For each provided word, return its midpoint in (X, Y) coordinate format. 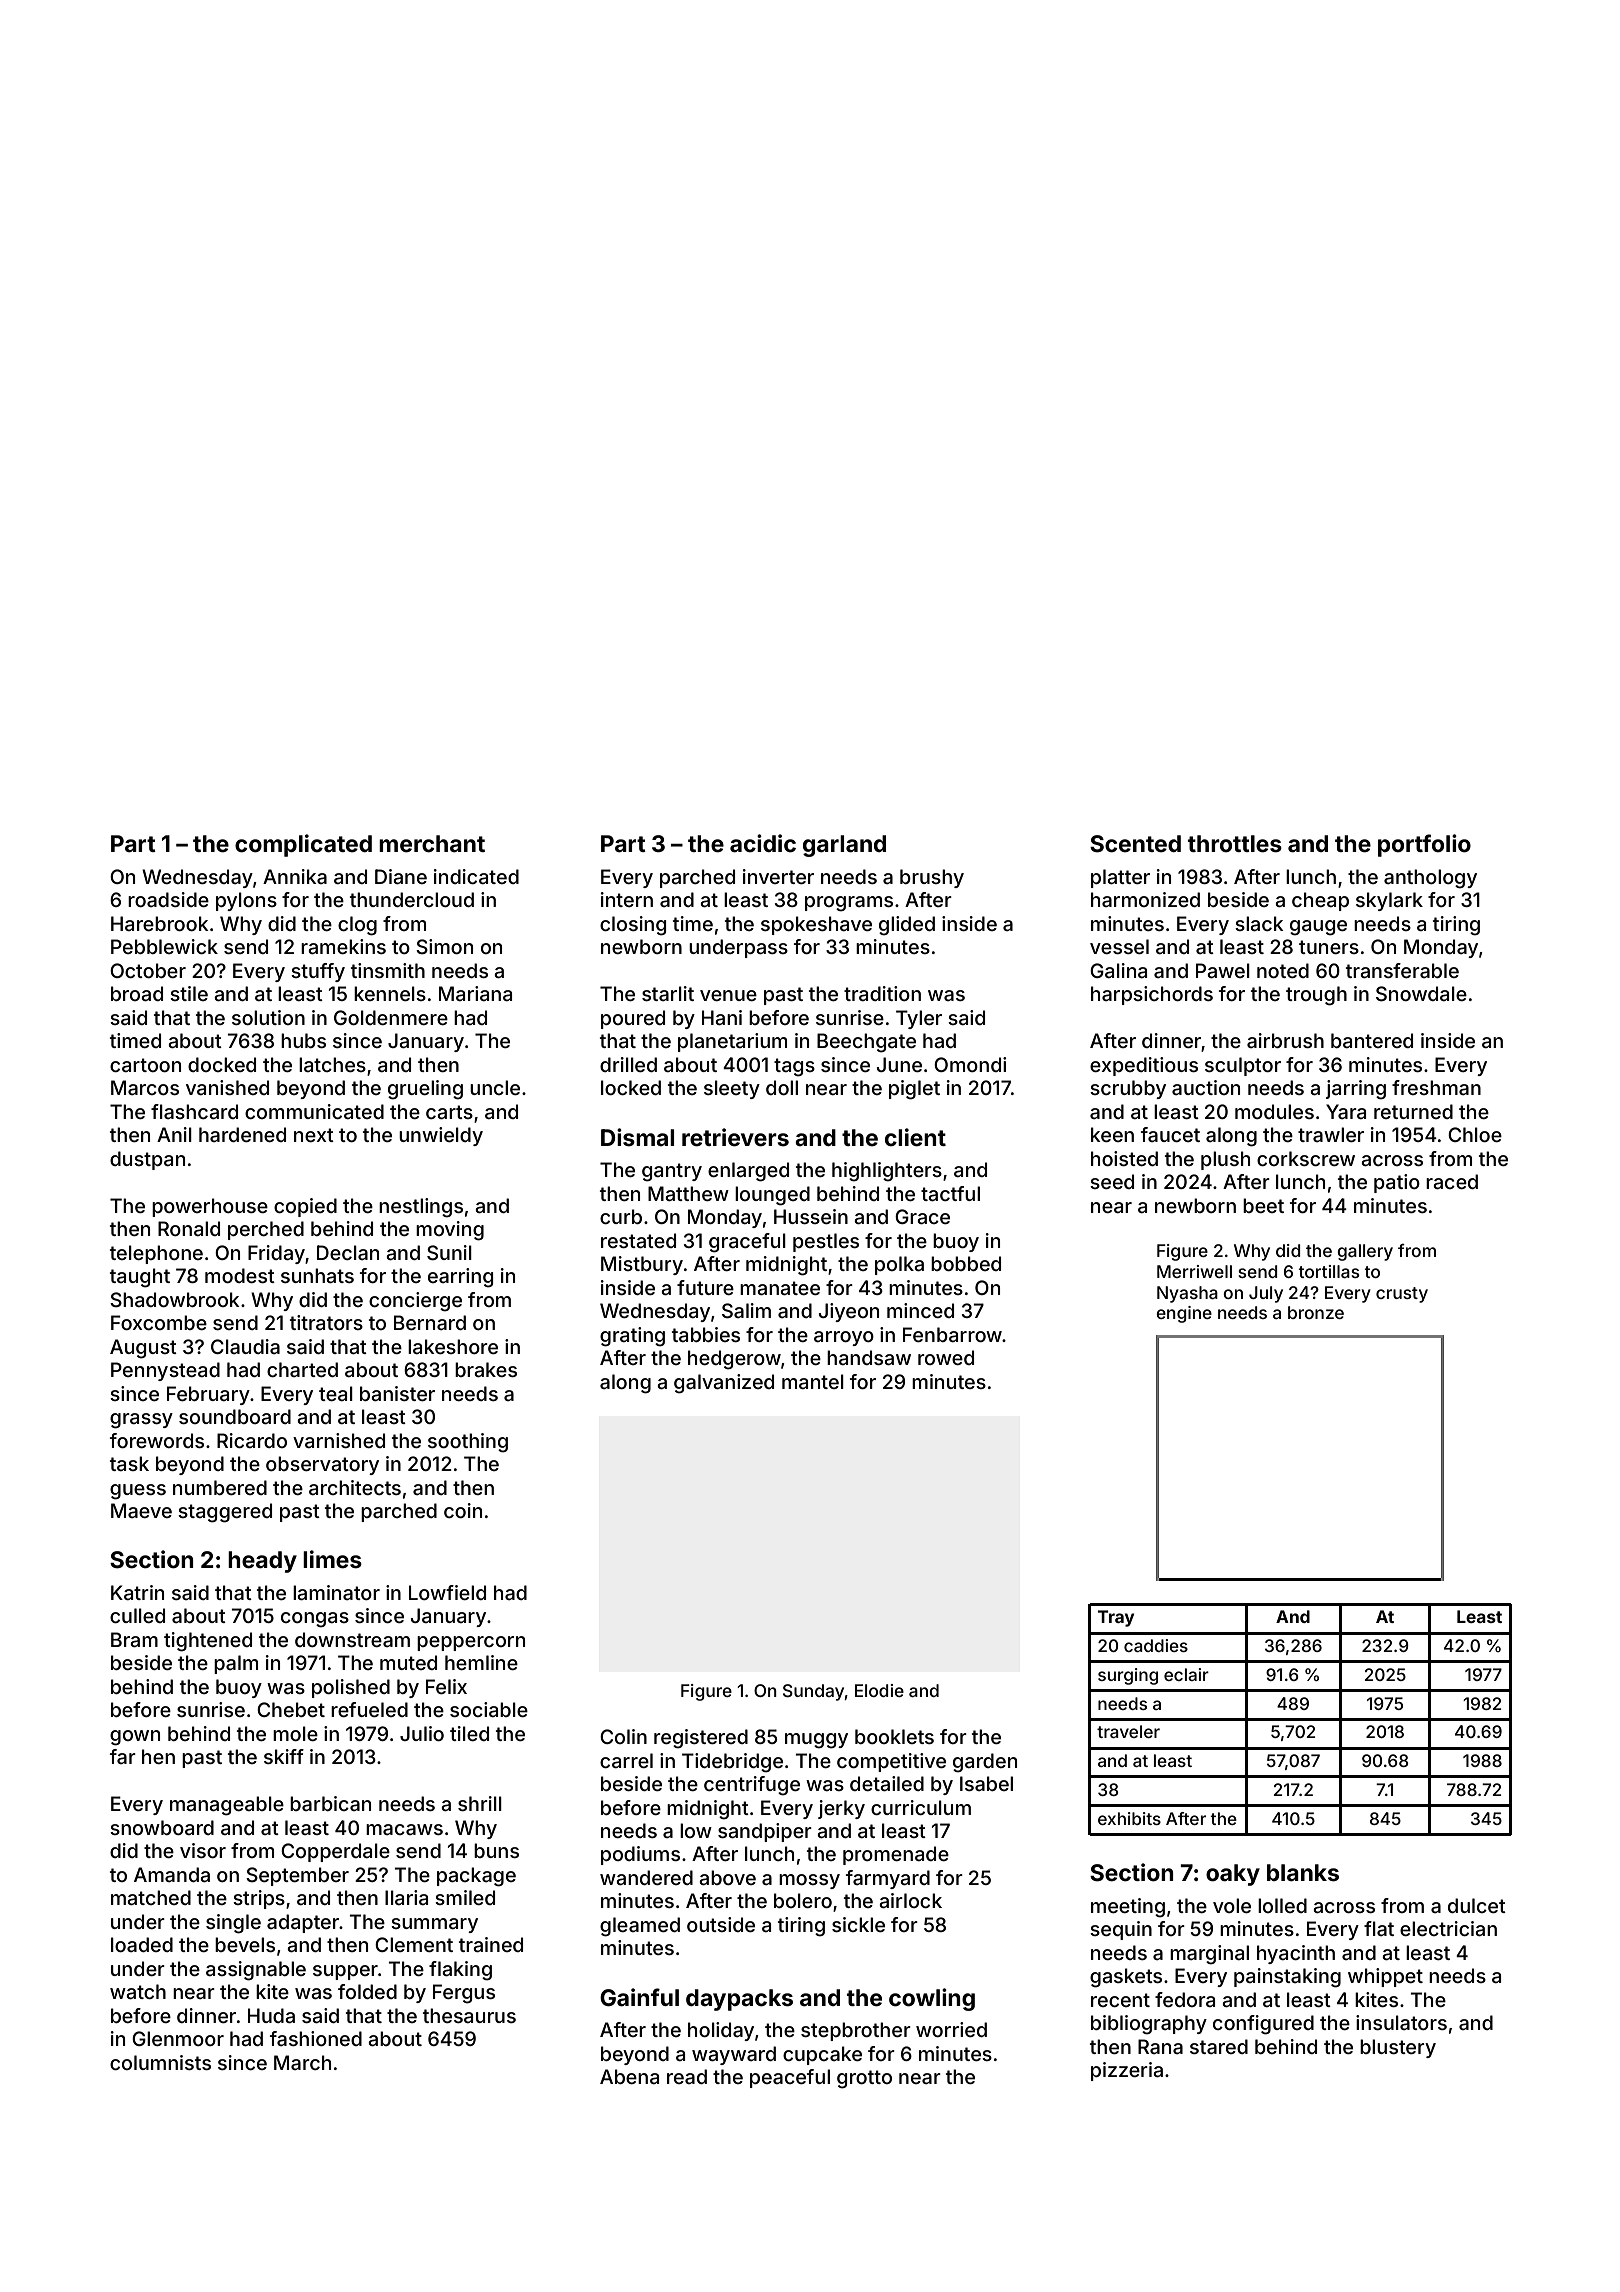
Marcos (145, 1087)
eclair (1186, 1674)
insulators (1401, 2022)
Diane (401, 876)
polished (351, 1688)
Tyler (919, 1019)
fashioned (316, 2038)
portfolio (1424, 845)
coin (463, 1510)
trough (1316, 996)
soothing (468, 1443)
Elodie (879, 1690)
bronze (1316, 1312)
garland (844, 846)
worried (951, 2029)
